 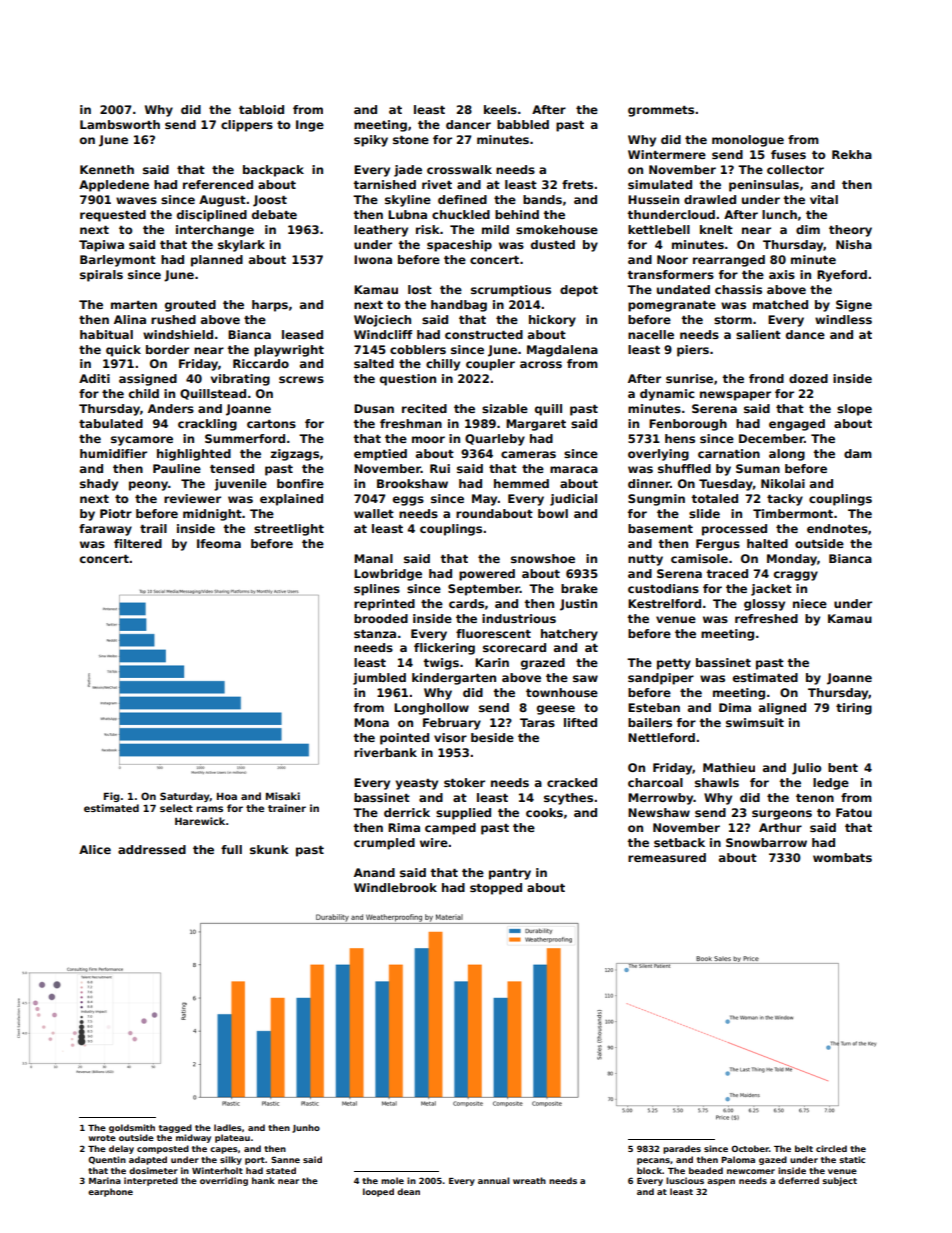 I want to click on filtered, so click(x=138, y=543).
